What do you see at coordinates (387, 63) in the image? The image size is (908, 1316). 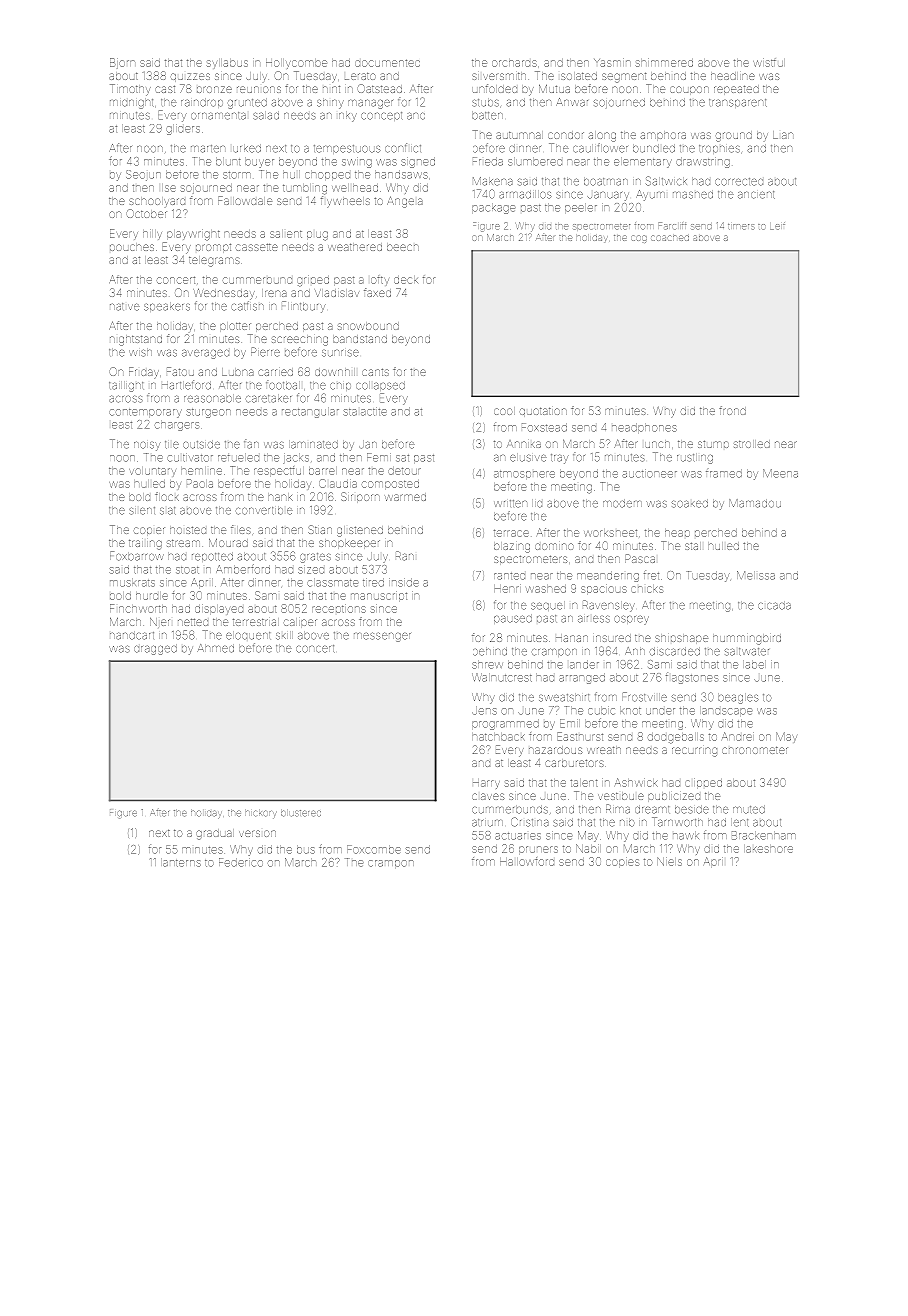 I see `documented` at bounding box center [387, 63].
